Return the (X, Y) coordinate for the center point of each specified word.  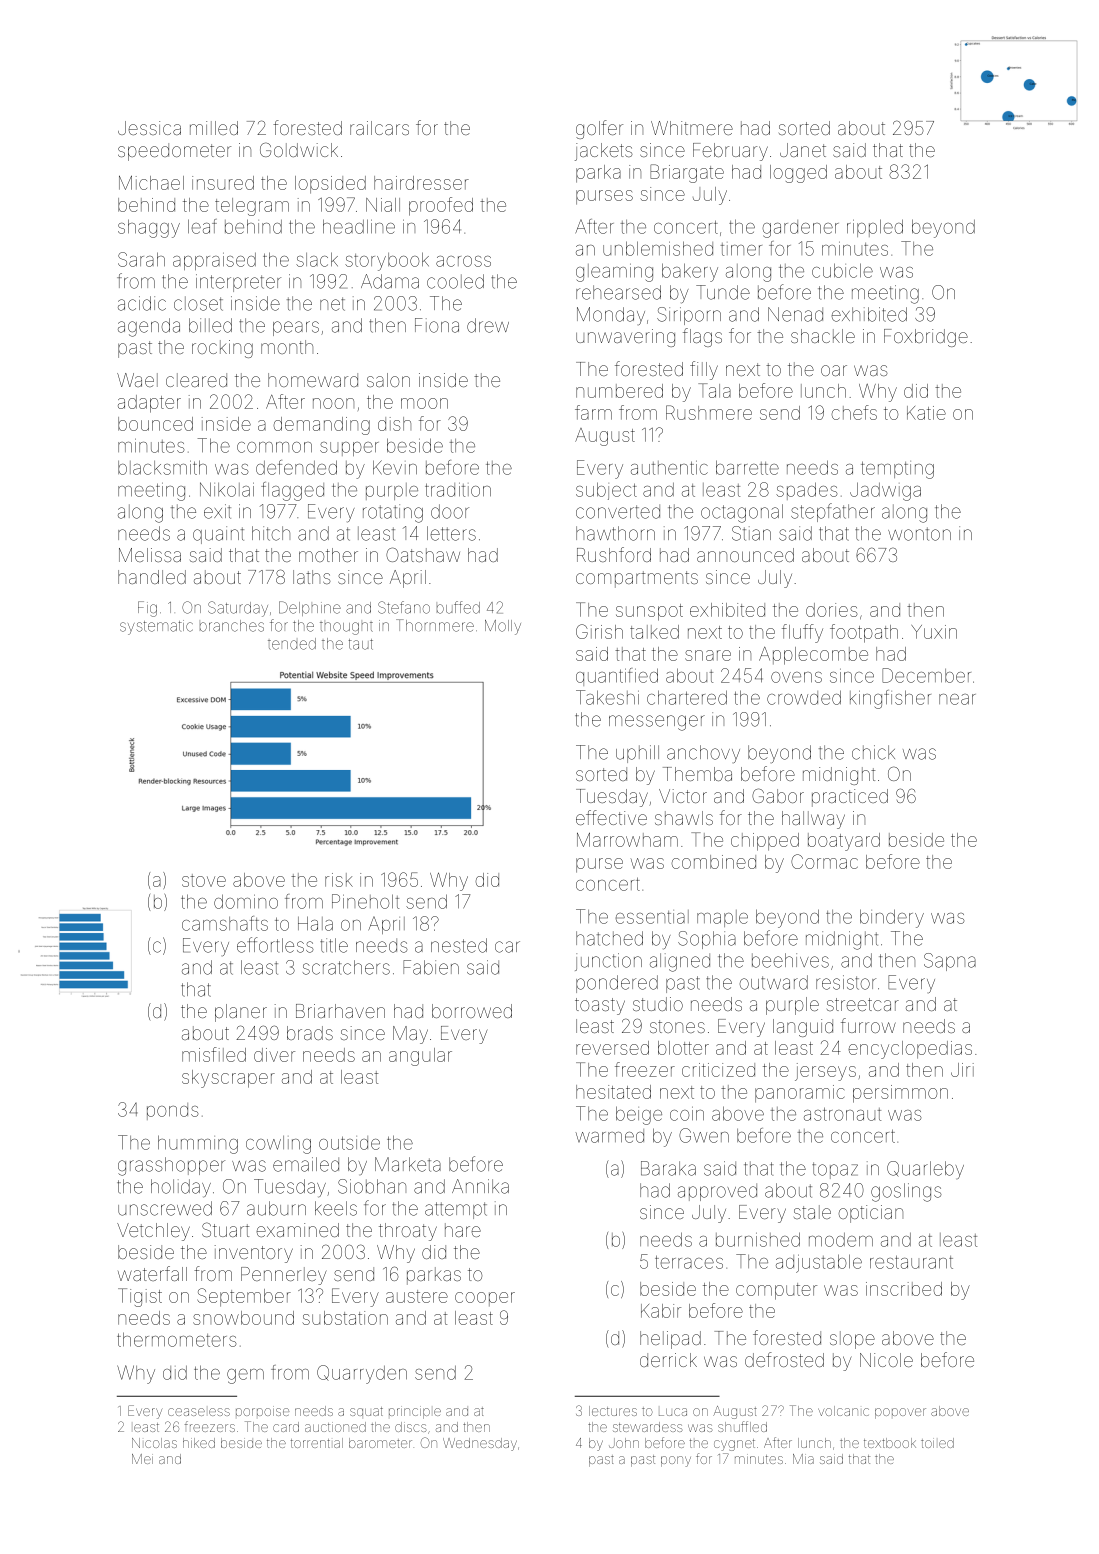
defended (296, 467)
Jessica (149, 128)
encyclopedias (910, 1050)
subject (606, 491)
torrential (317, 1443)
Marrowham (627, 840)
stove (204, 880)
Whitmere (692, 128)
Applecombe (813, 656)
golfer (599, 129)
